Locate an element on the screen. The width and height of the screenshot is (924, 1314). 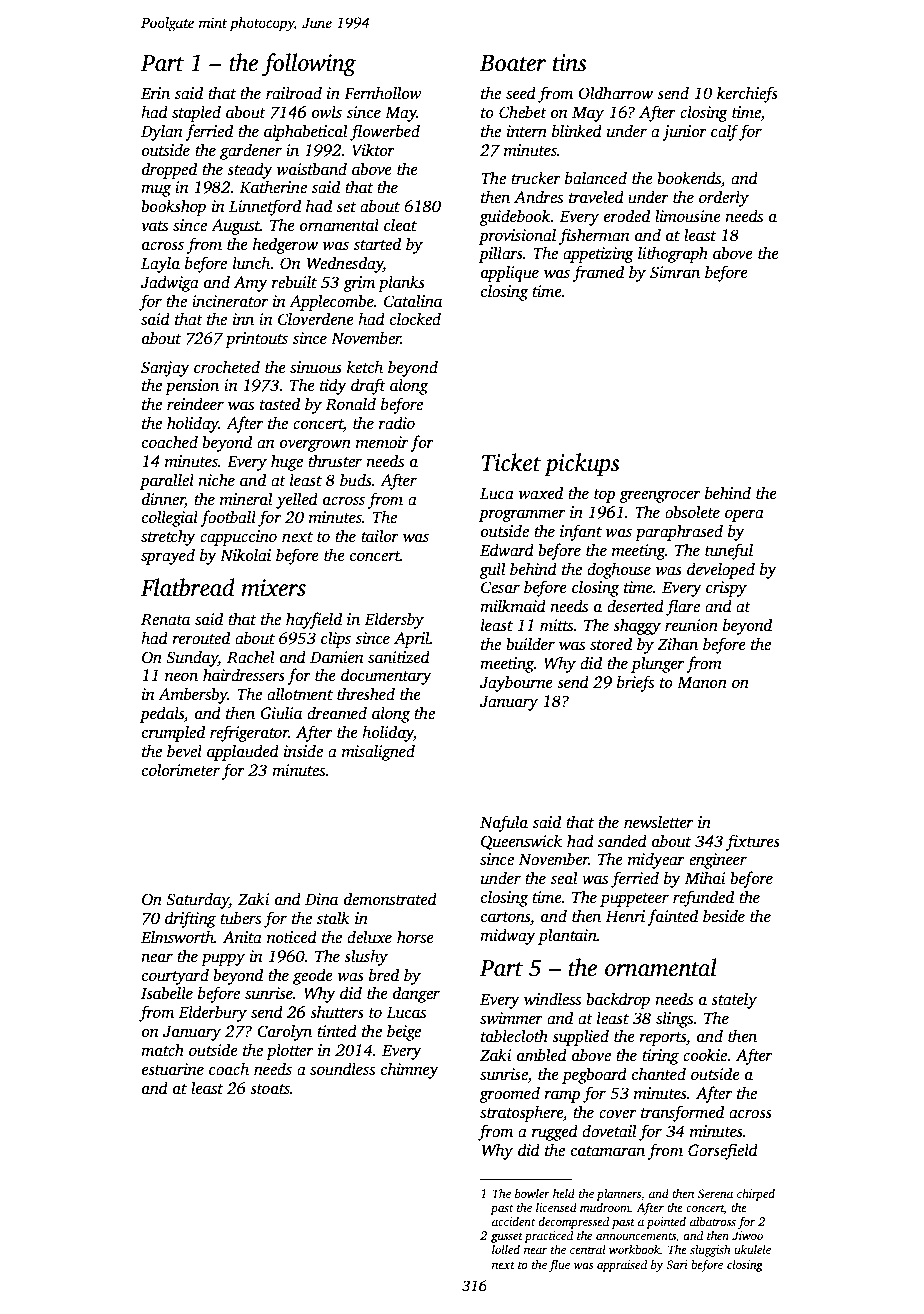
backdrop is located at coordinates (618, 1000).
